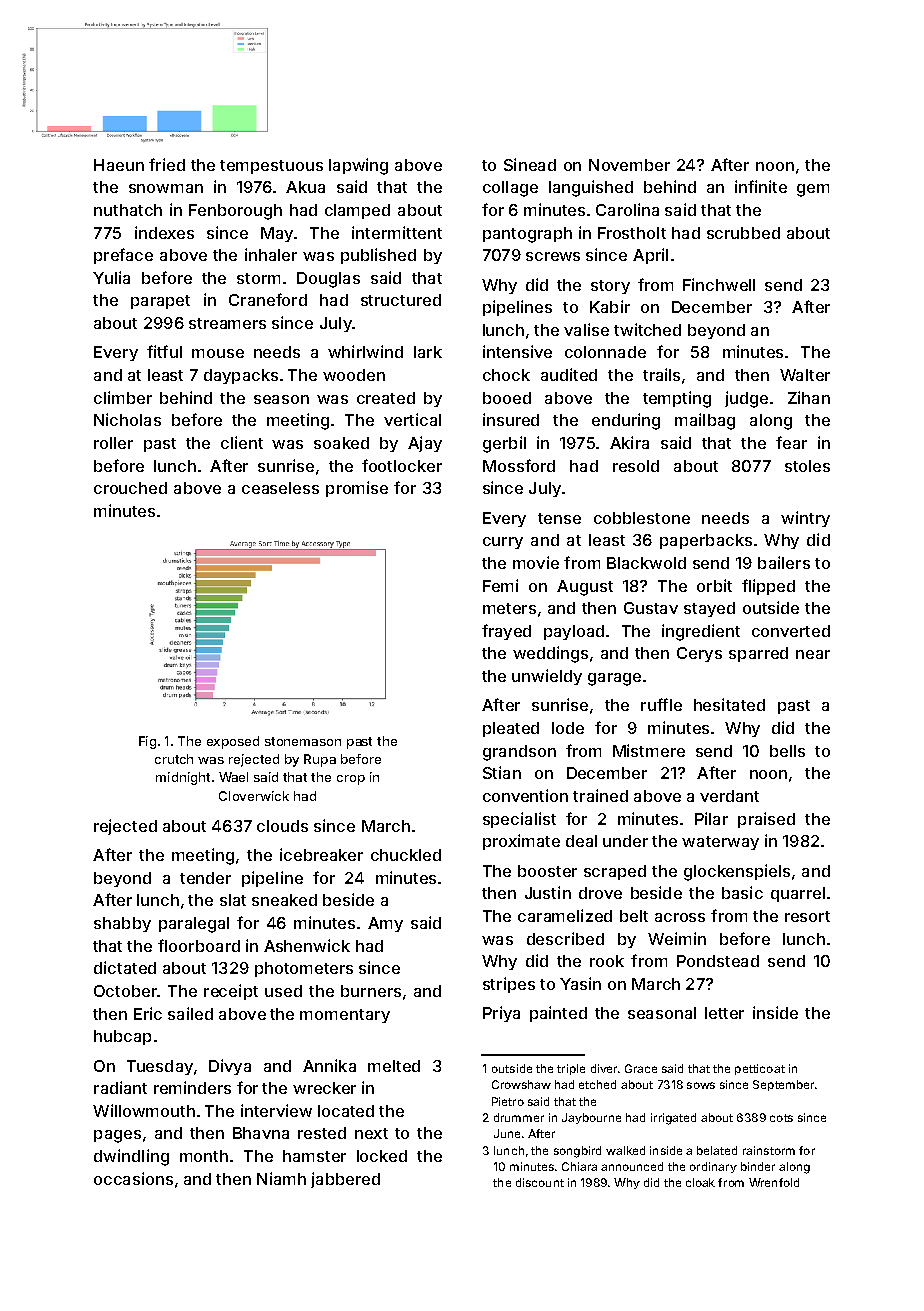 Image resolution: width=924 pixels, height=1311 pixels. I want to click on Priya, so click(501, 1014).
